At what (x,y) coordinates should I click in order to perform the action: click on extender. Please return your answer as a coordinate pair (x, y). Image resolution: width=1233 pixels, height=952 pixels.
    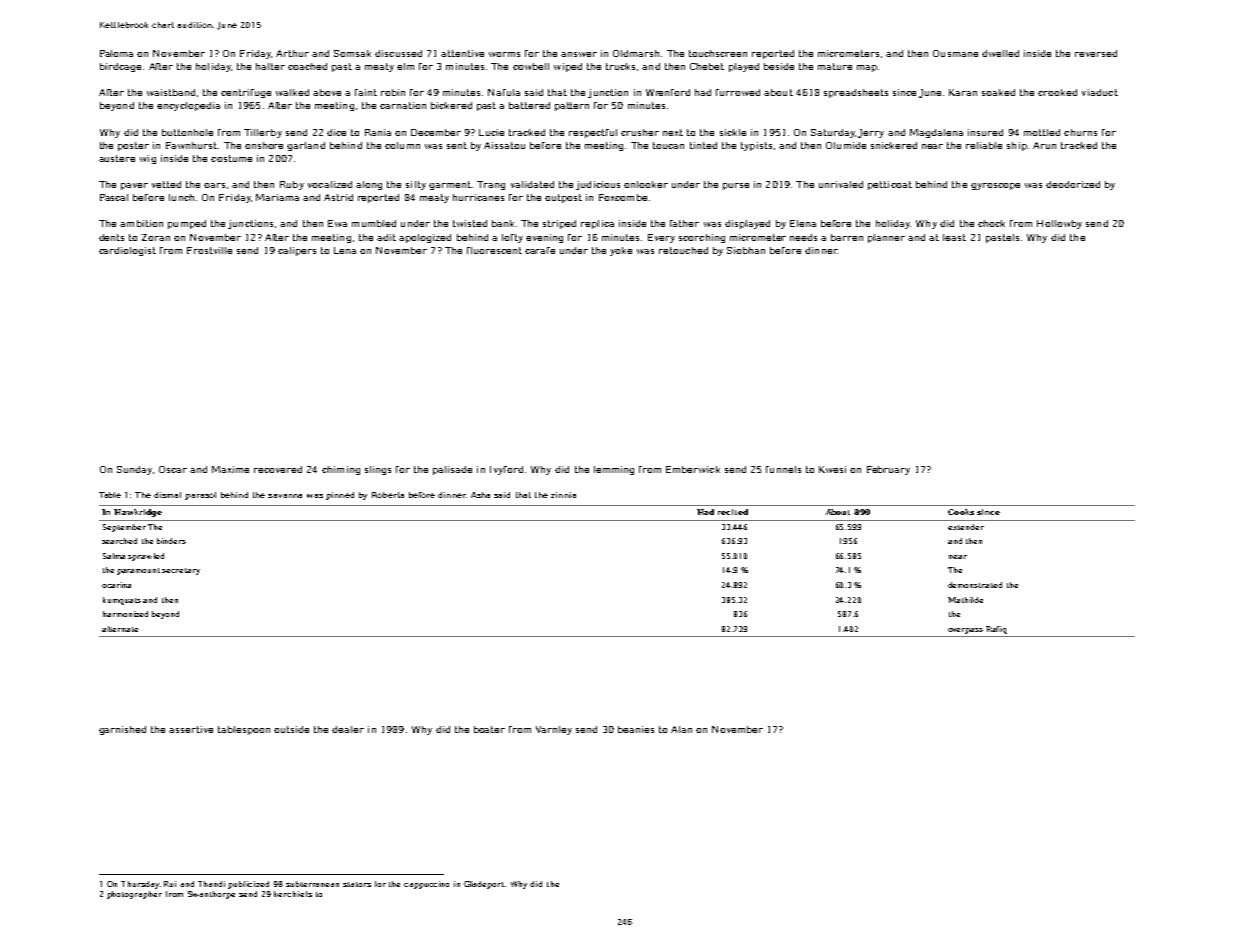
    Looking at the image, I should click on (966, 527).
